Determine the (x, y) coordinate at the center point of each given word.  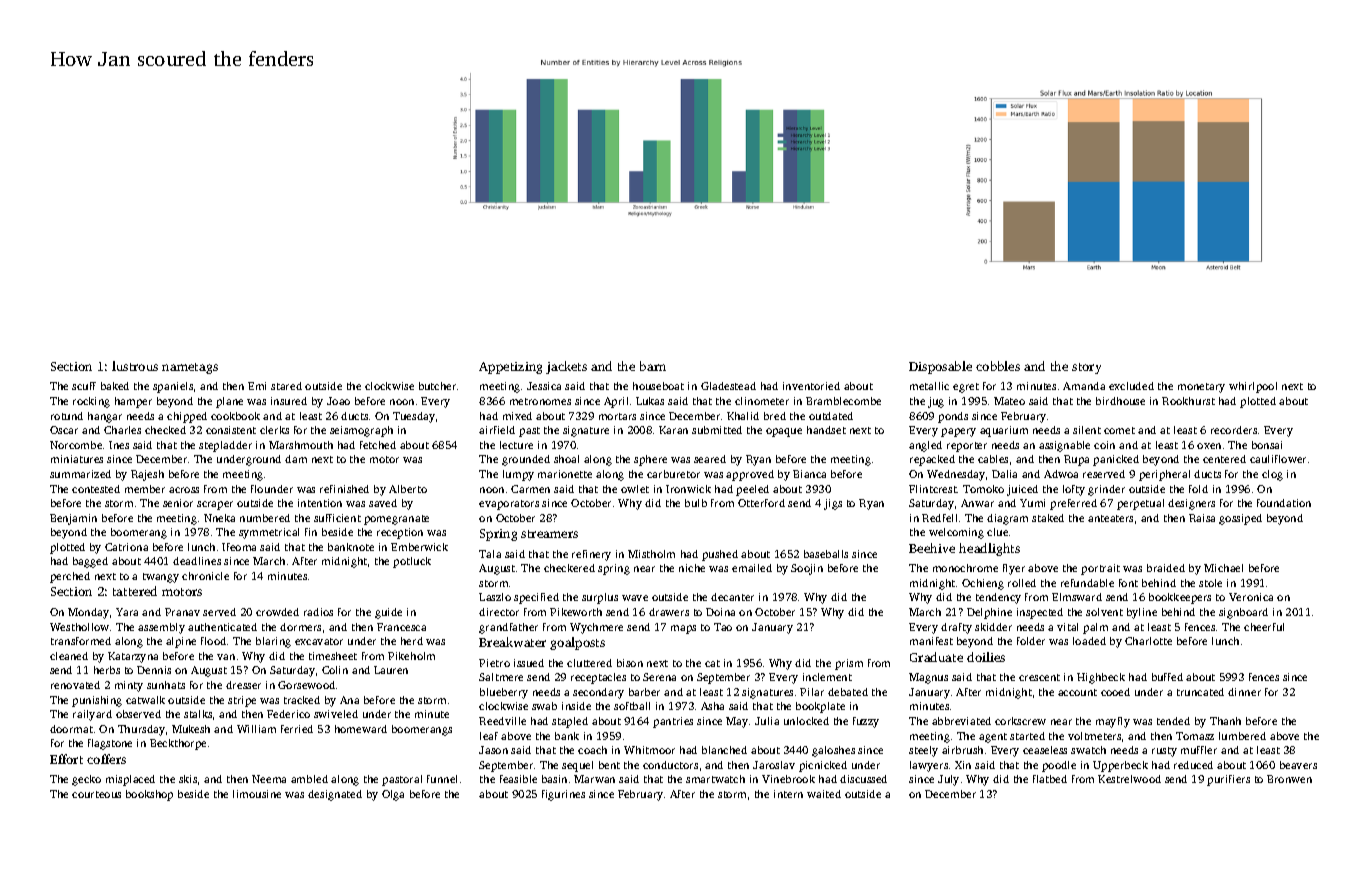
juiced (1022, 490)
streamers (549, 534)
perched (70, 577)
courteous (96, 794)
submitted (717, 430)
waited (824, 794)
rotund (67, 416)
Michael (1223, 568)
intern (788, 794)
